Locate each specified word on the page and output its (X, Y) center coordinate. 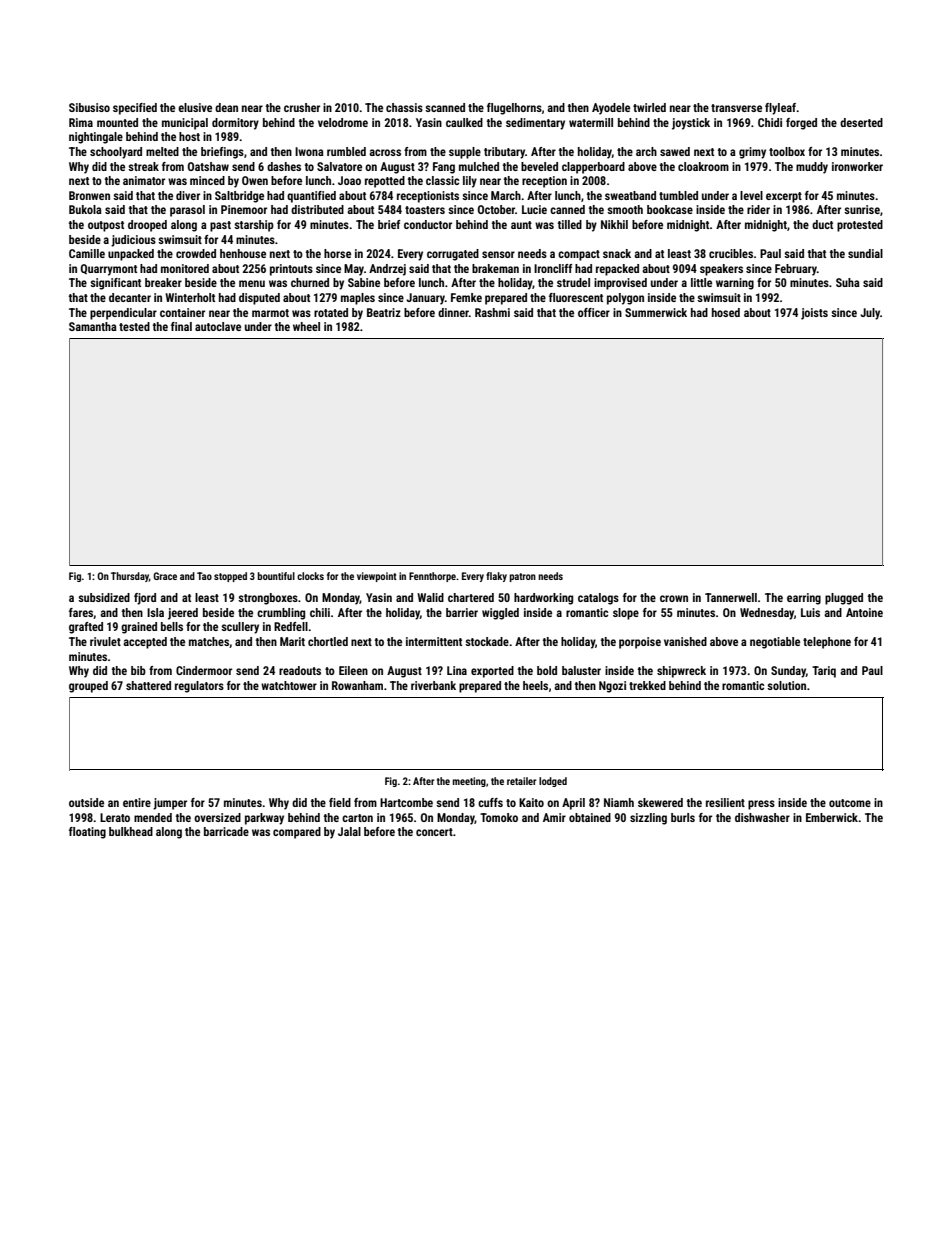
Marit (292, 641)
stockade (487, 641)
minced (207, 180)
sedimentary (535, 124)
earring (804, 599)
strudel (573, 282)
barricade (226, 831)
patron (523, 577)
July (870, 314)
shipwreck (681, 672)
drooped (147, 226)
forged (801, 124)
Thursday (130, 577)
